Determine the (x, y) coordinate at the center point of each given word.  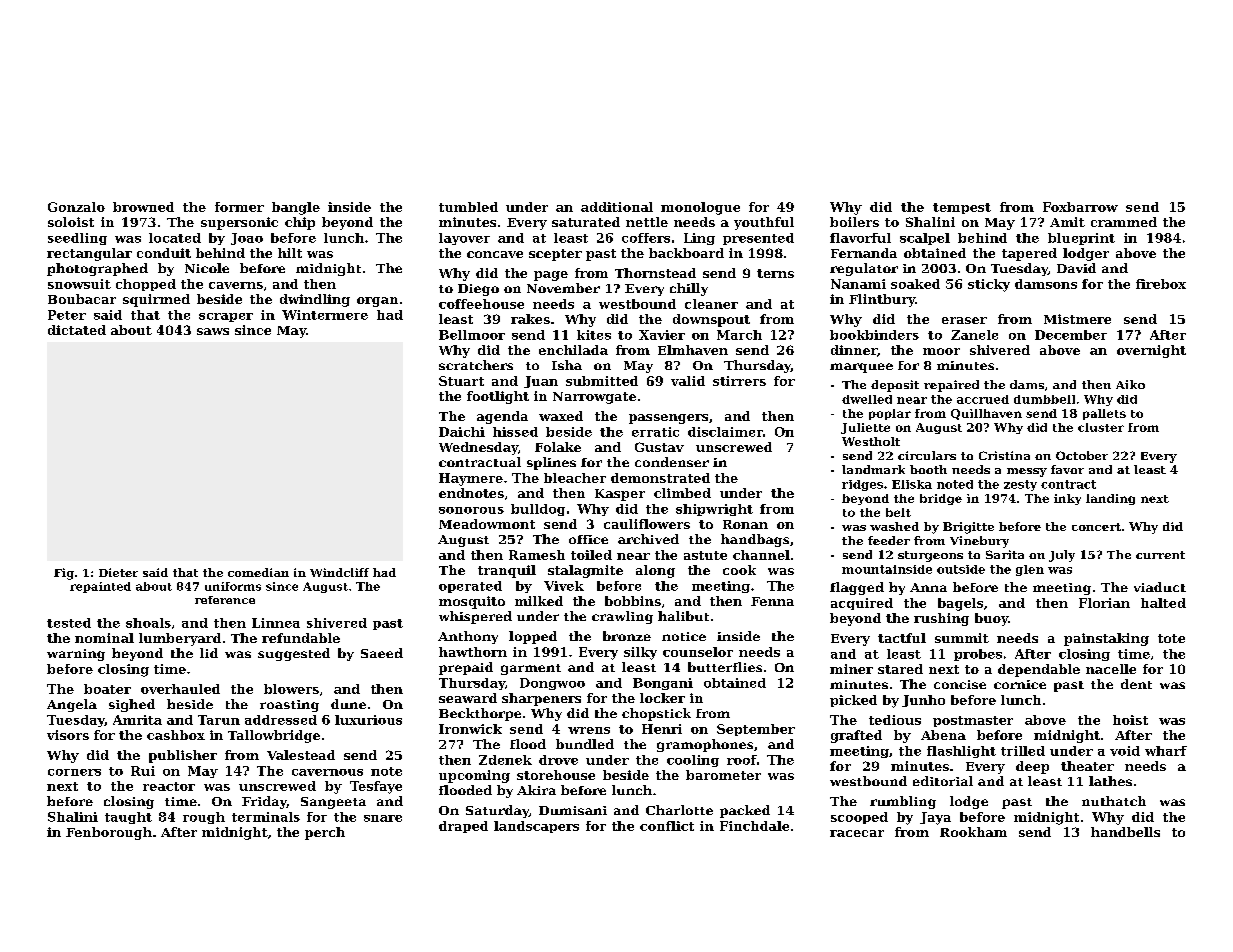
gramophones (705, 745)
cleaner (711, 304)
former (239, 207)
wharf (1166, 751)
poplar (890, 414)
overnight (1151, 351)
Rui (143, 771)
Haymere (471, 479)
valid (688, 381)
